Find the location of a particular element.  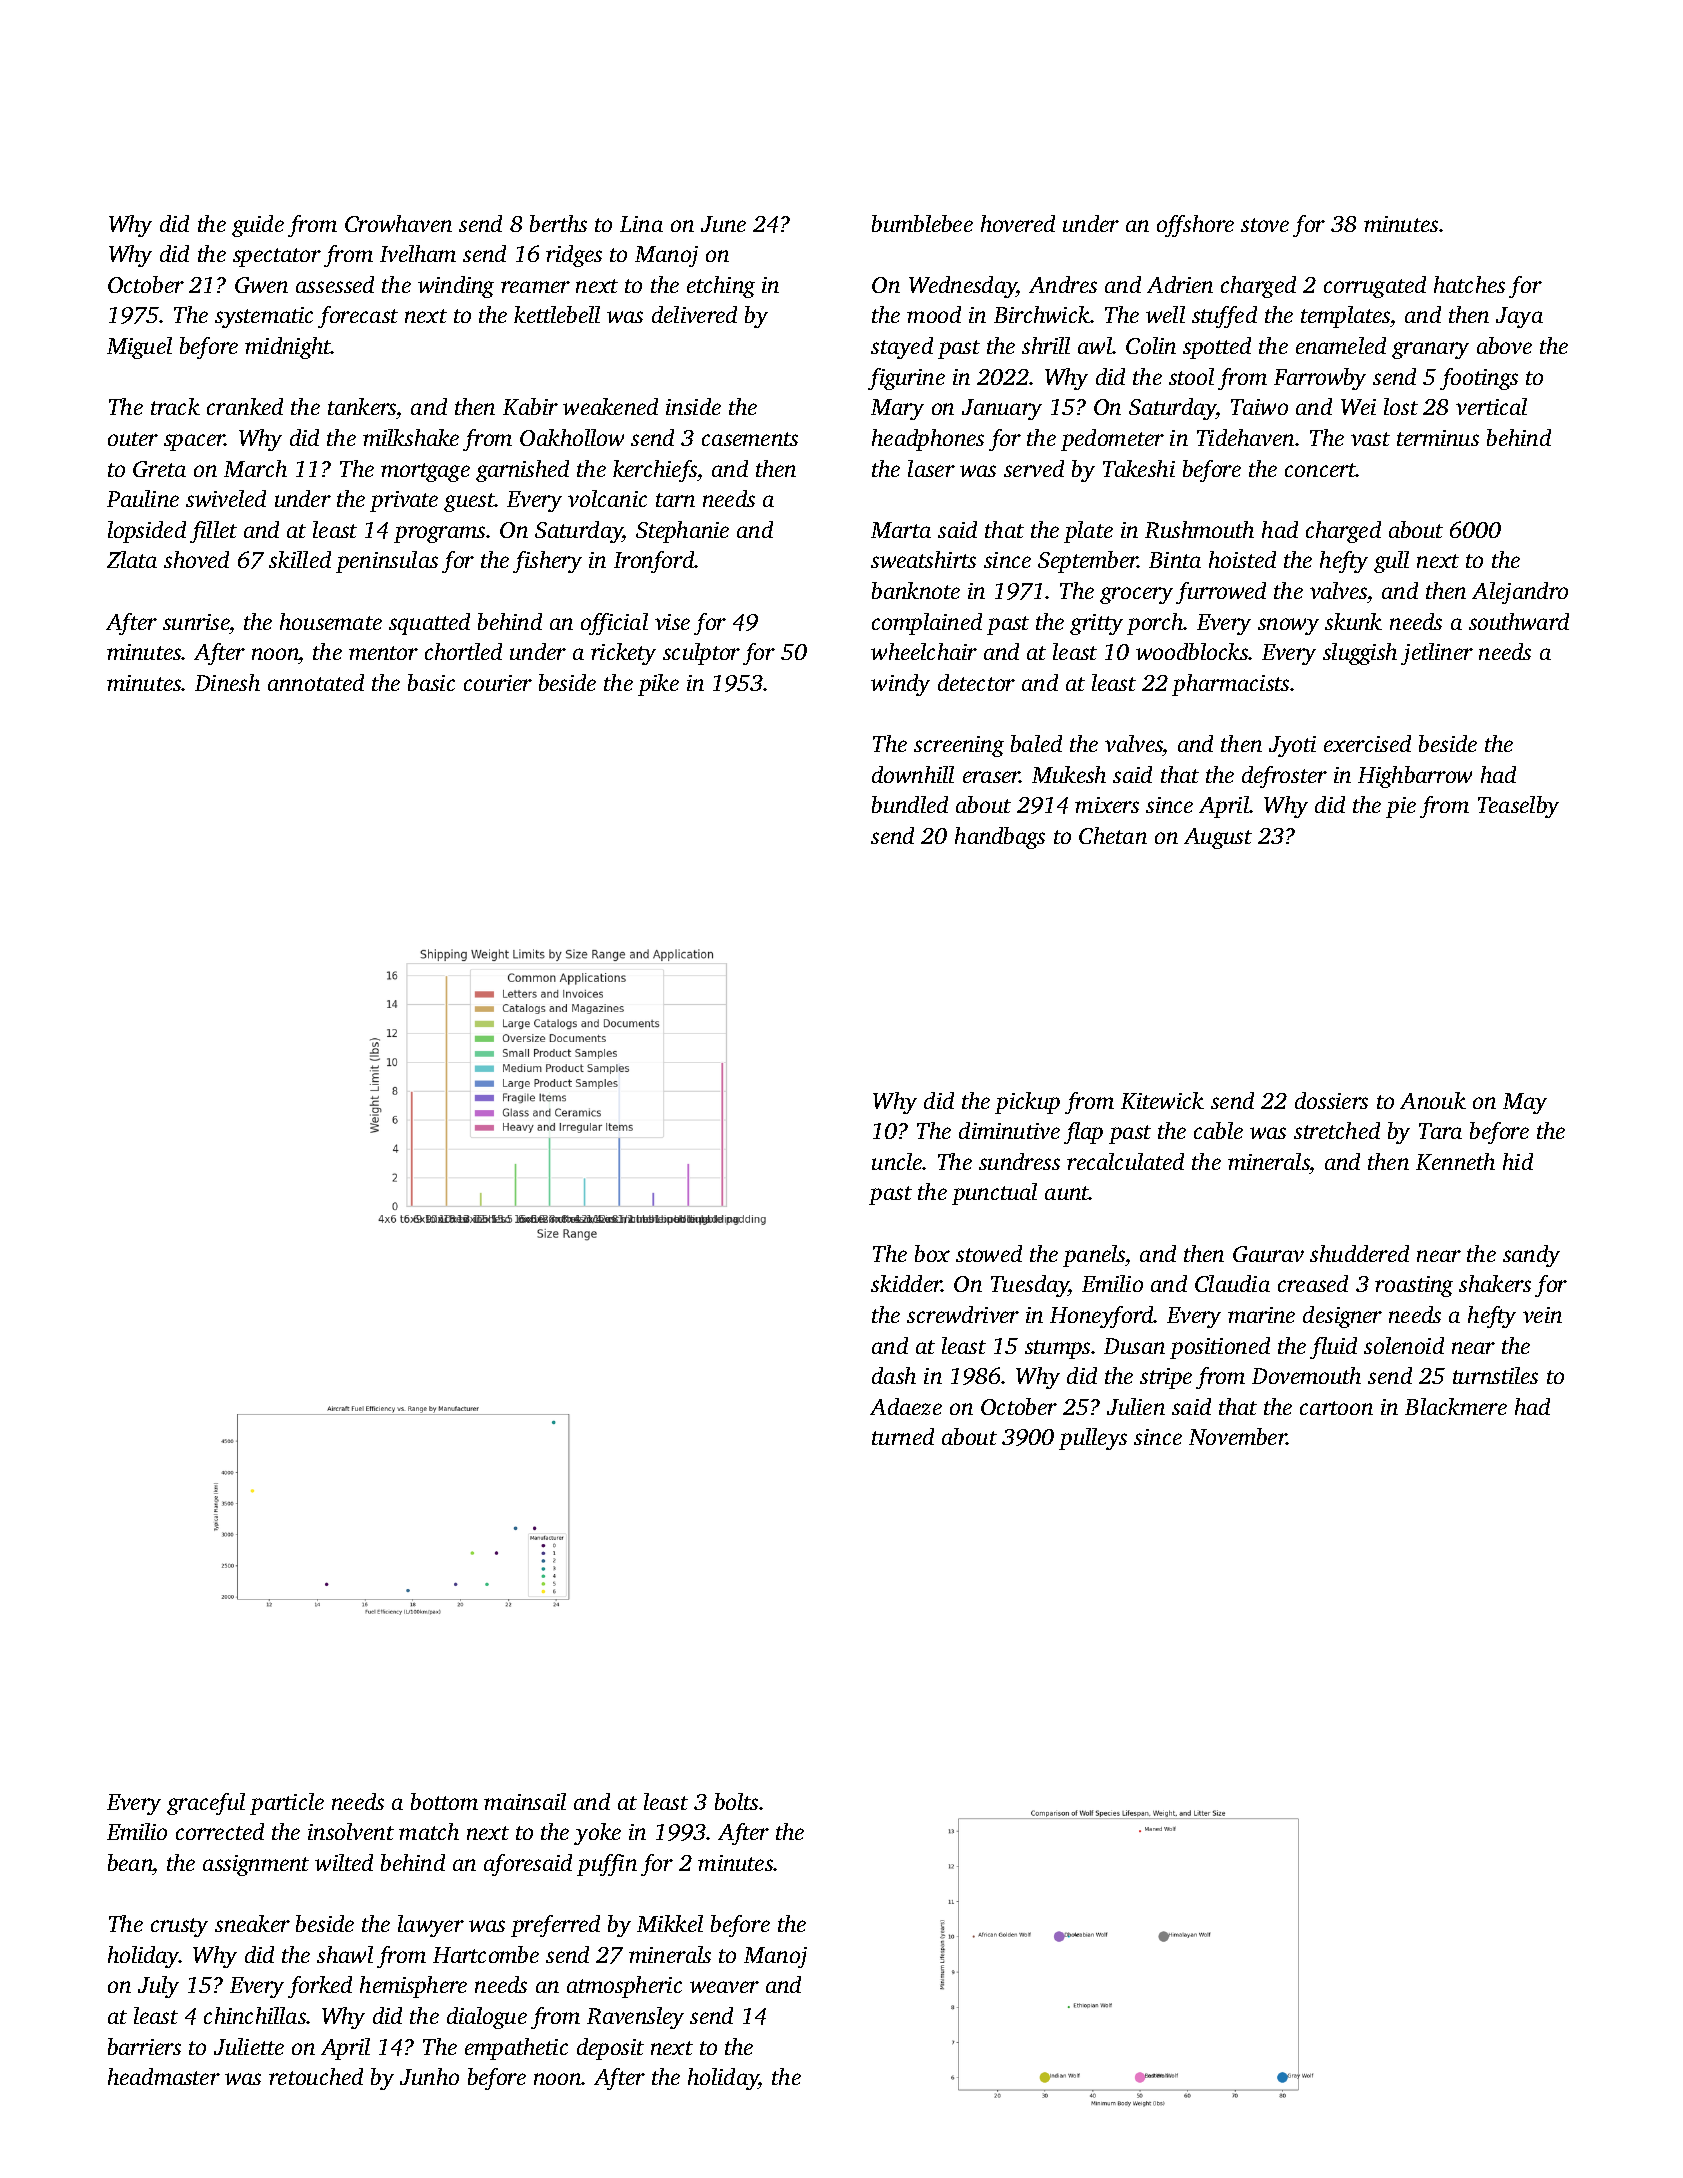

Dinesh is located at coordinates (227, 682).
